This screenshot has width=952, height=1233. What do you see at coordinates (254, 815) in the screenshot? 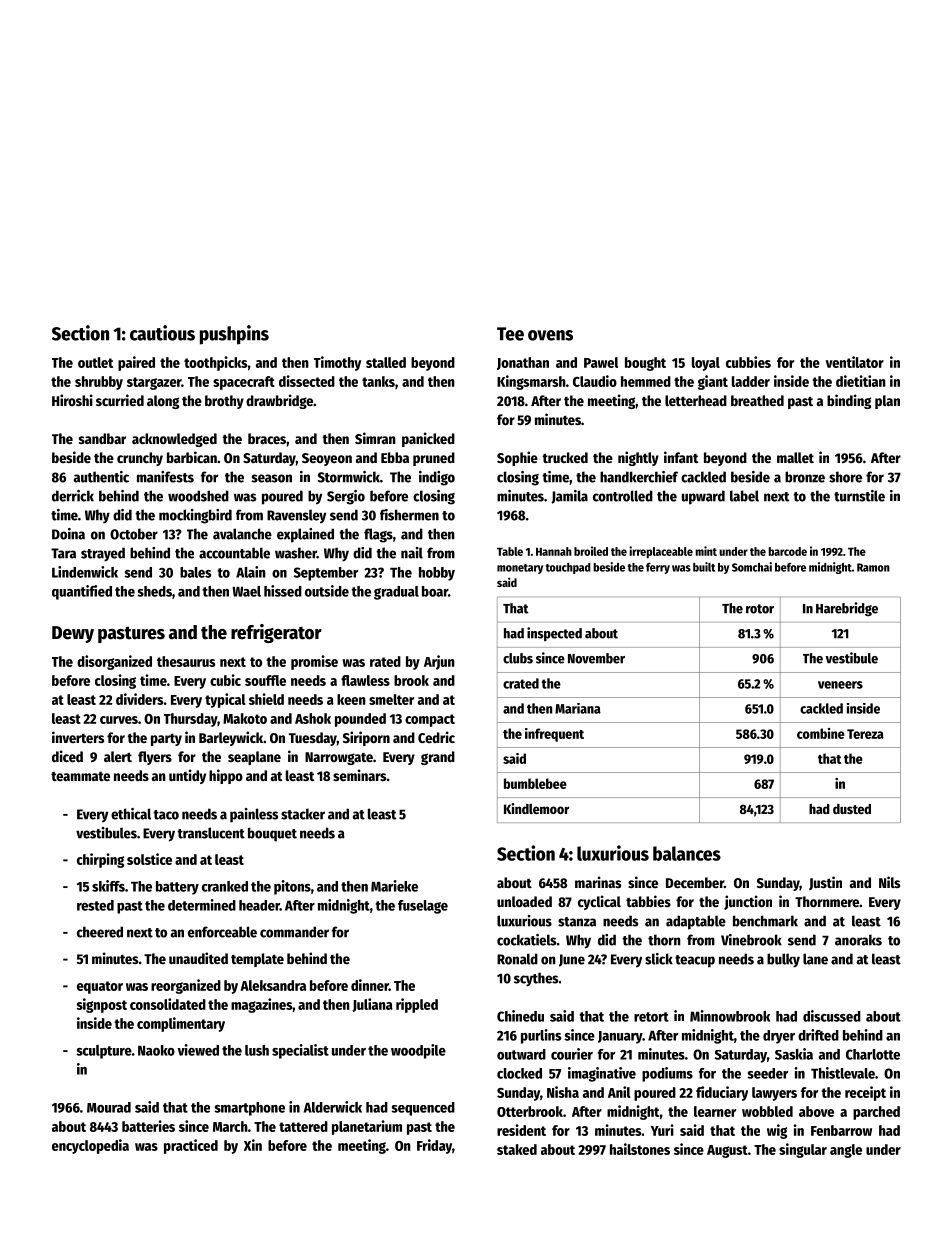
I see `painless` at bounding box center [254, 815].
